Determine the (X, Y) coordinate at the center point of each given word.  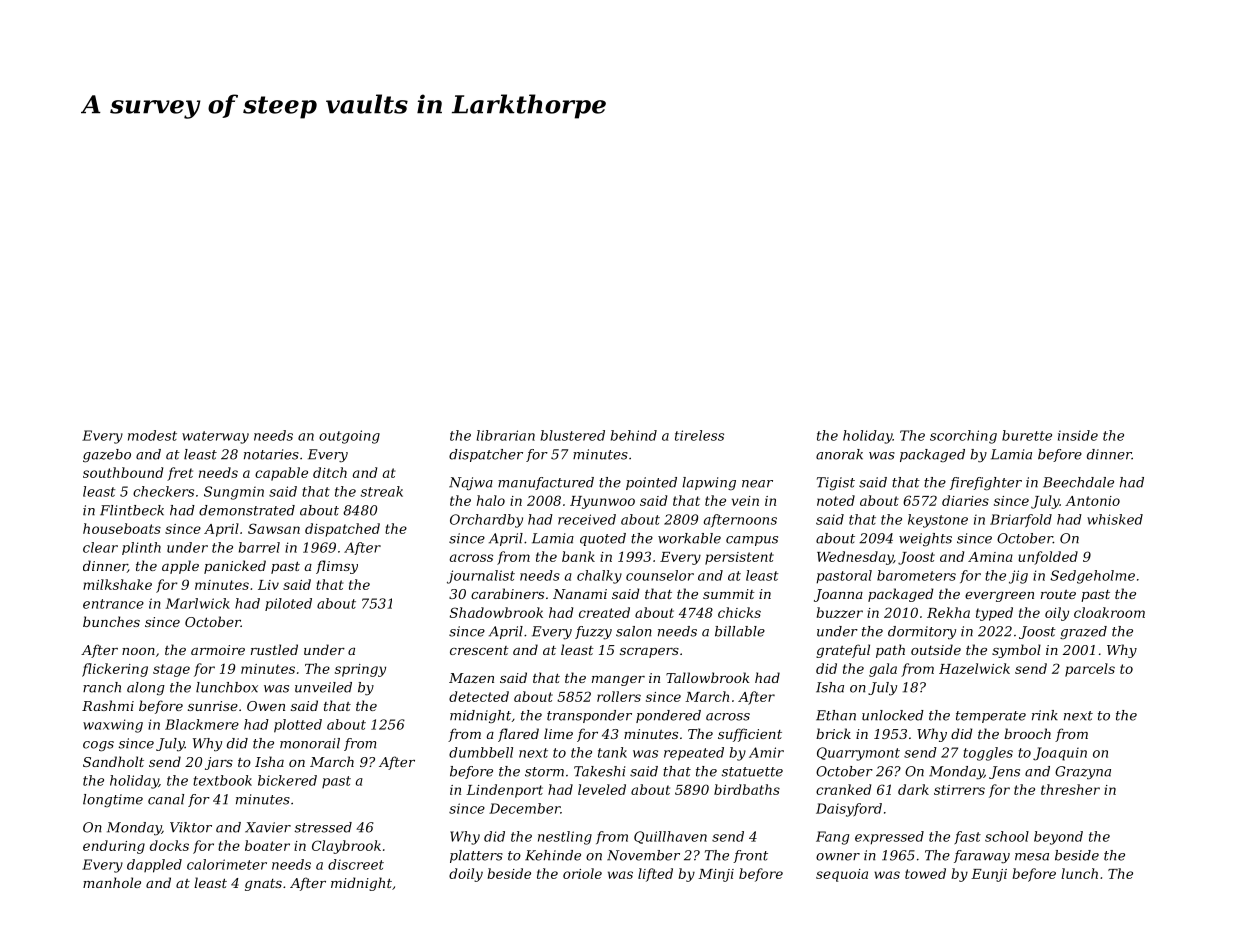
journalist (481, 577)
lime (558, 733)
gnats (263, 885)
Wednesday (855, 558)
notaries (271, 454)
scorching (963, 437)
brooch (1027, 733)
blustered (573, 435)
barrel (259, 547)
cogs (98, 746)
